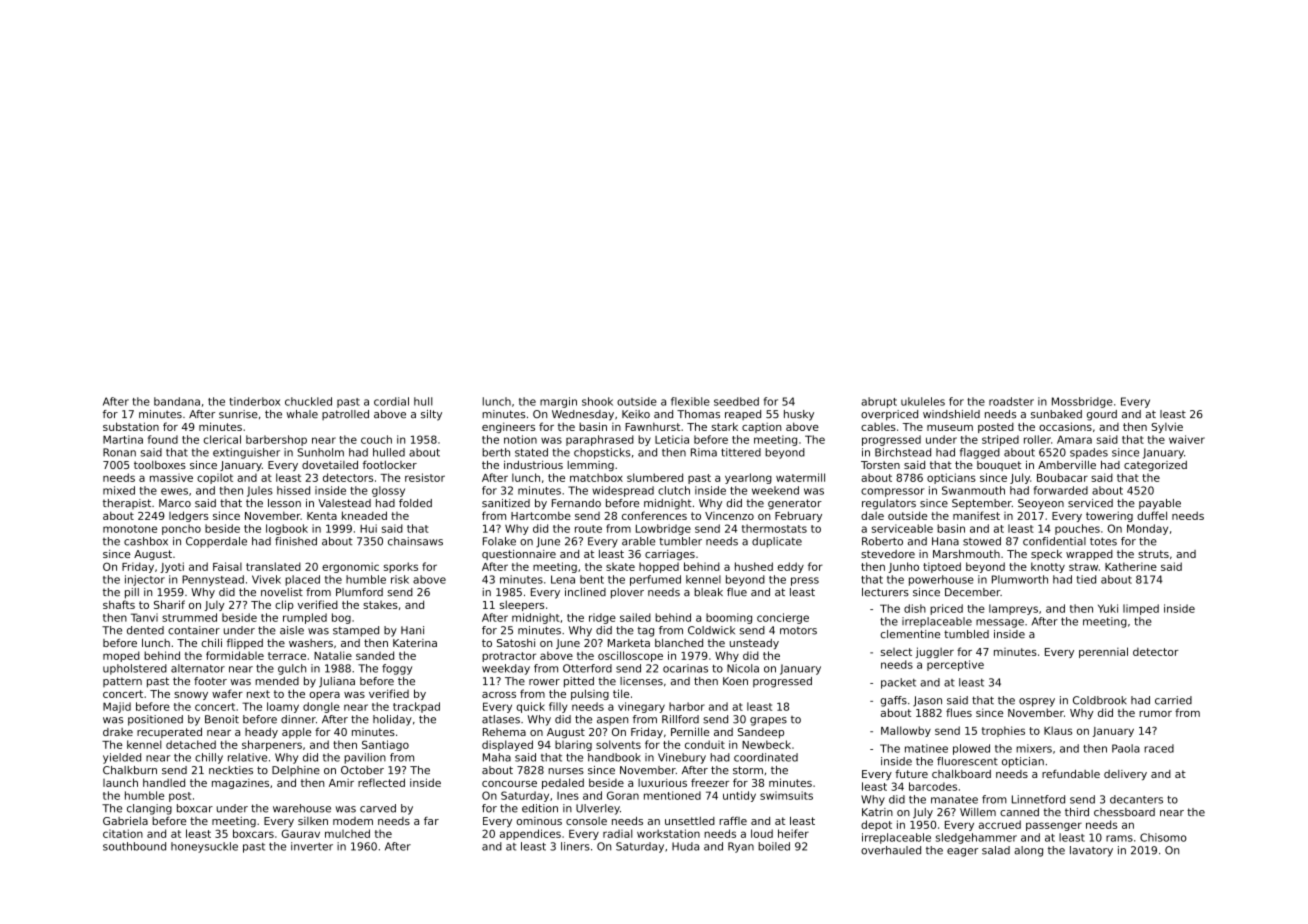 This screenshot has height=924, width=1308. Describe the element at coordinates (690, 821) in the screenshot. I see `unsettled` at that location.
